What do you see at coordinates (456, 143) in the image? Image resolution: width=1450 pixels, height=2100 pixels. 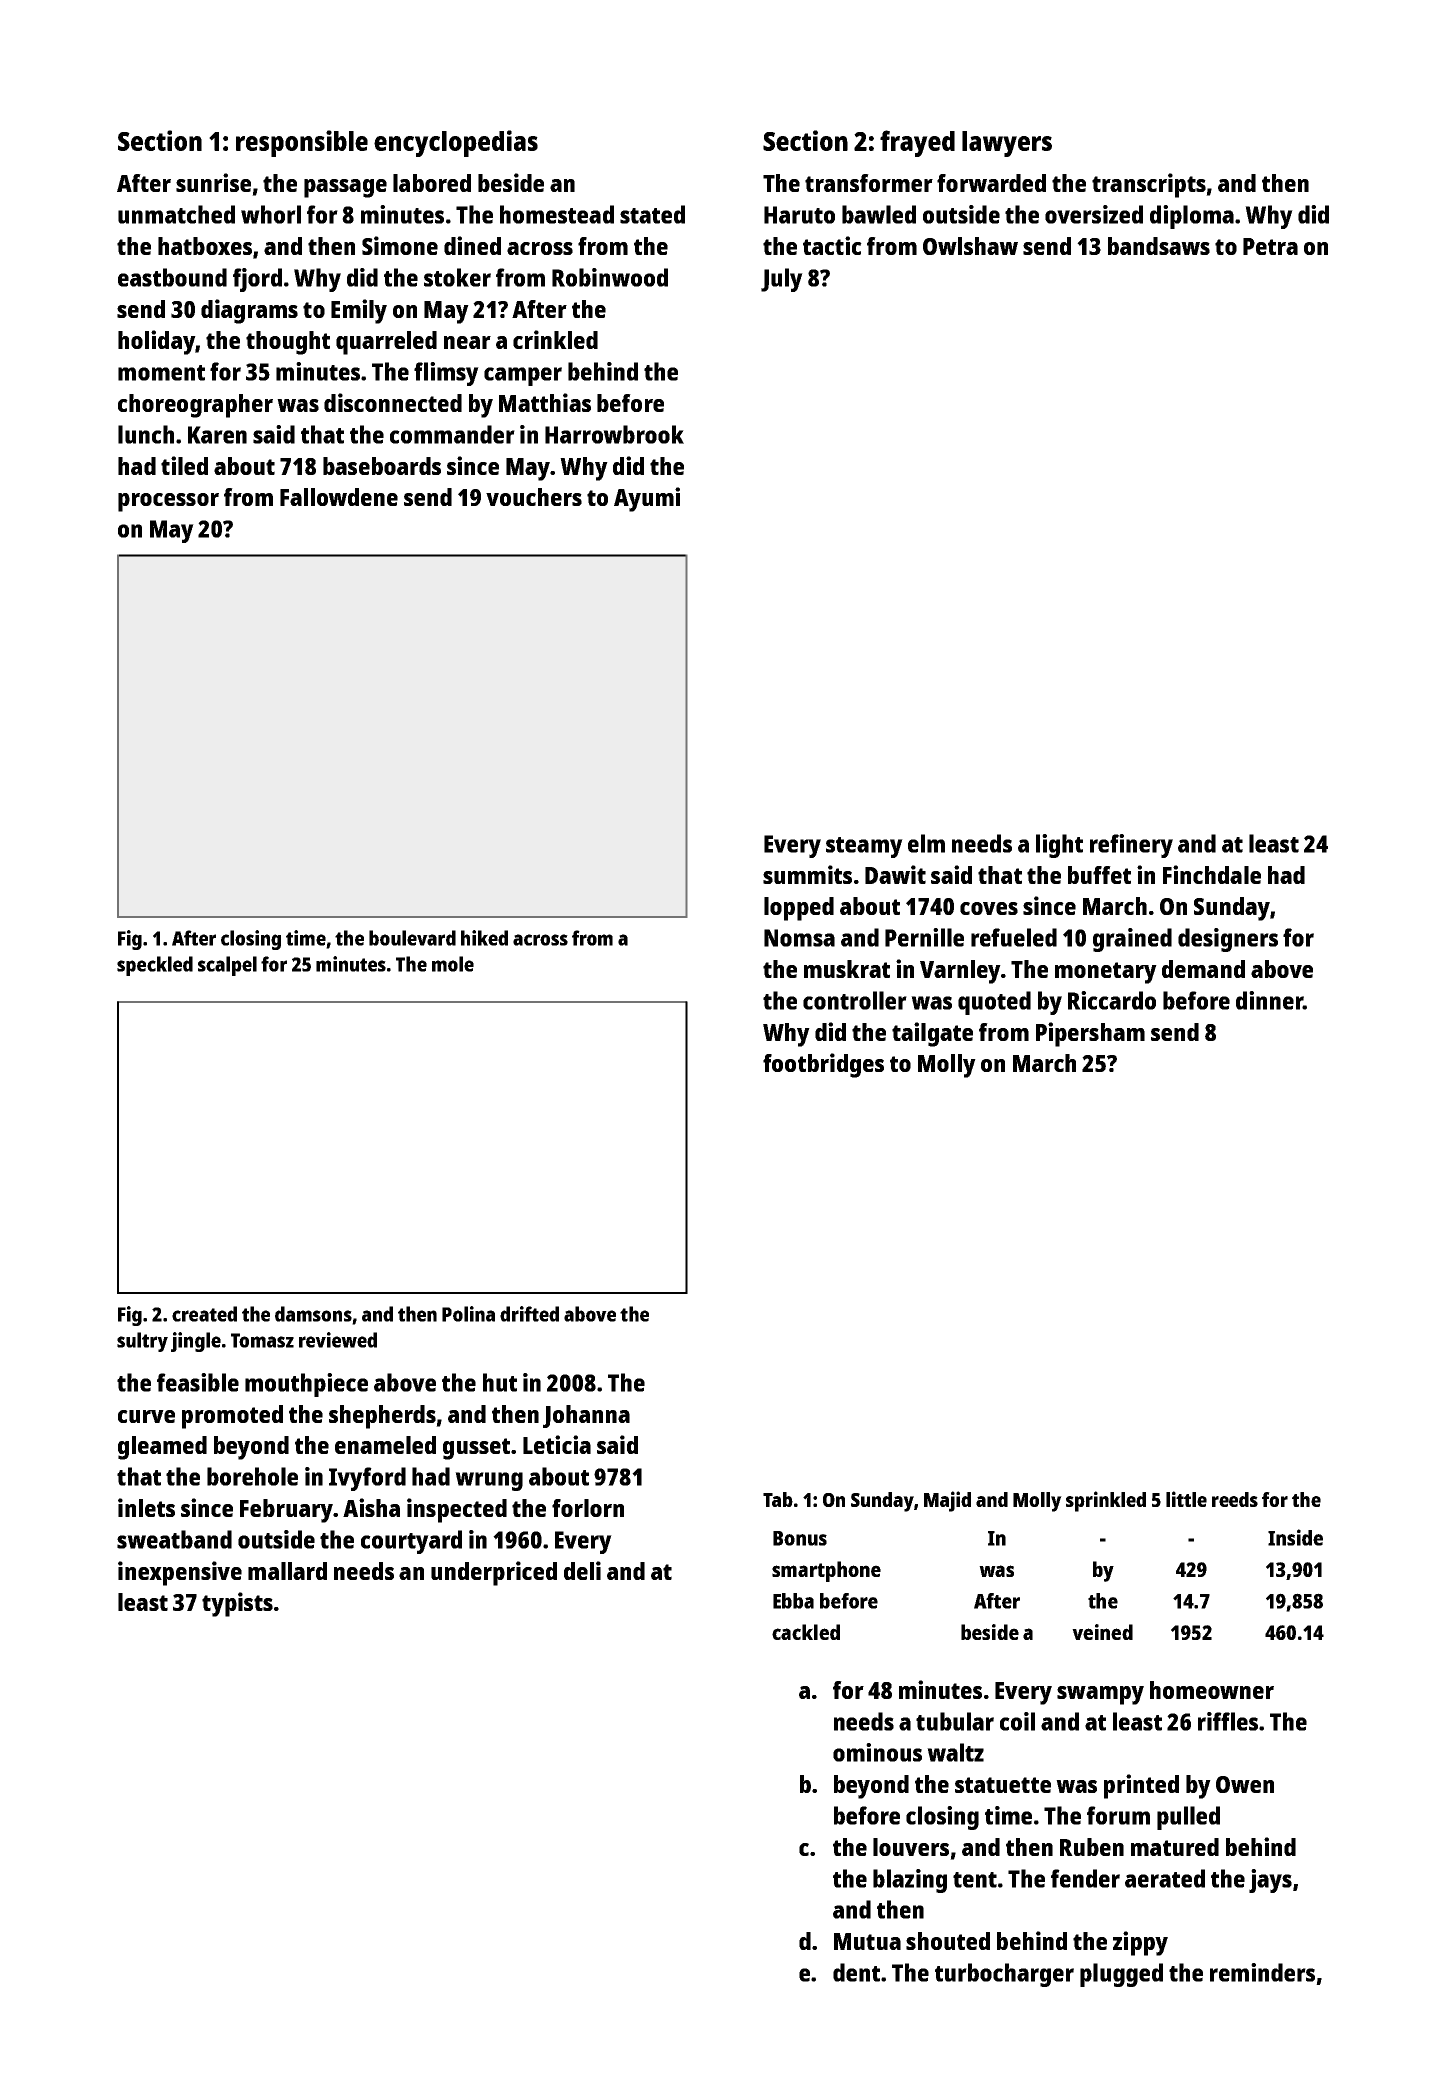 I see `encyclopedias` at bounding box center [456, 143].
